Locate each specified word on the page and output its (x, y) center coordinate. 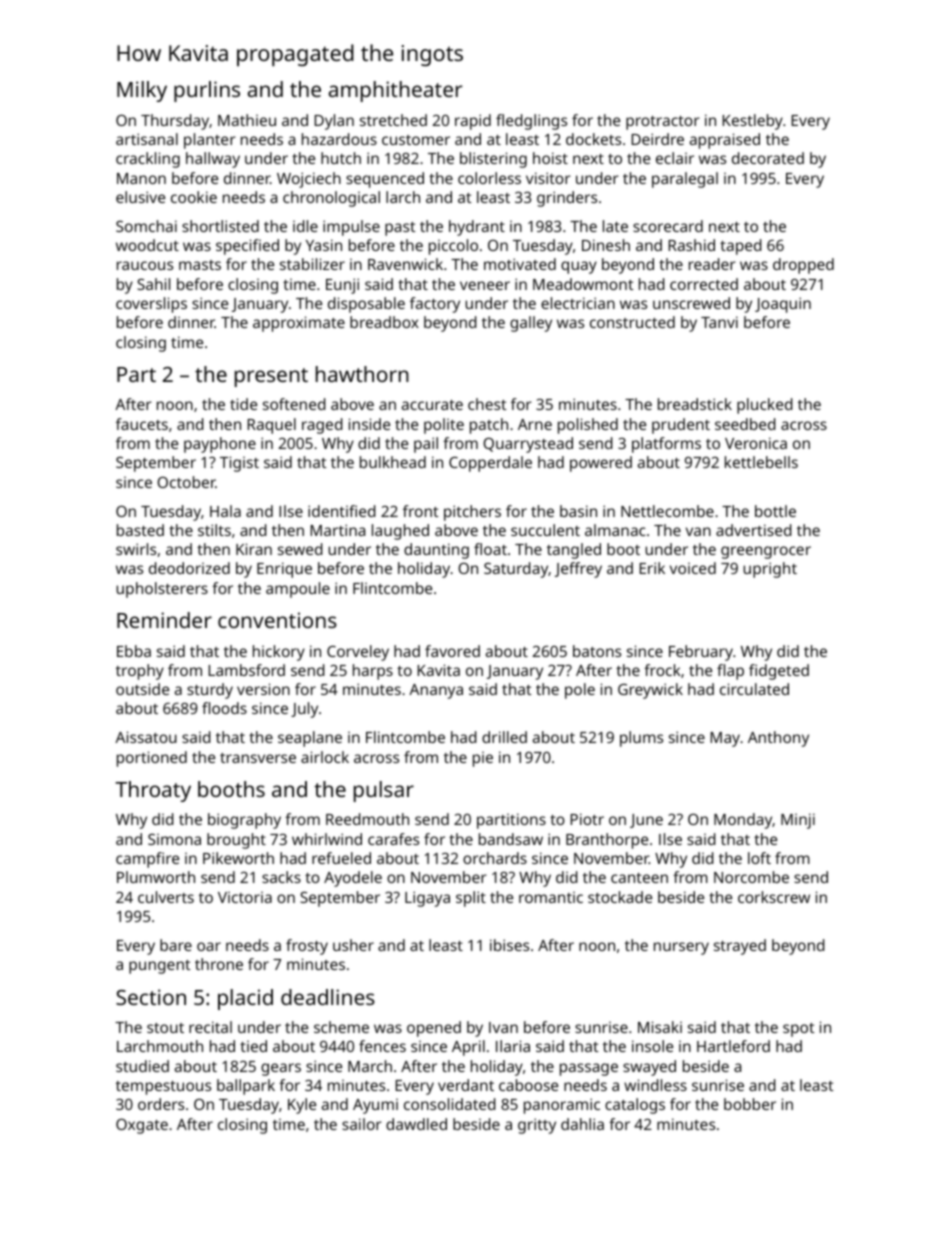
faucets (142, 424)
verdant (466, 1085)
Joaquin (783, 305)
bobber (750, 1104)
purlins (207, 91)
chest (487, 404)
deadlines (328, 997)
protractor (663, 123)
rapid (473, 122)
